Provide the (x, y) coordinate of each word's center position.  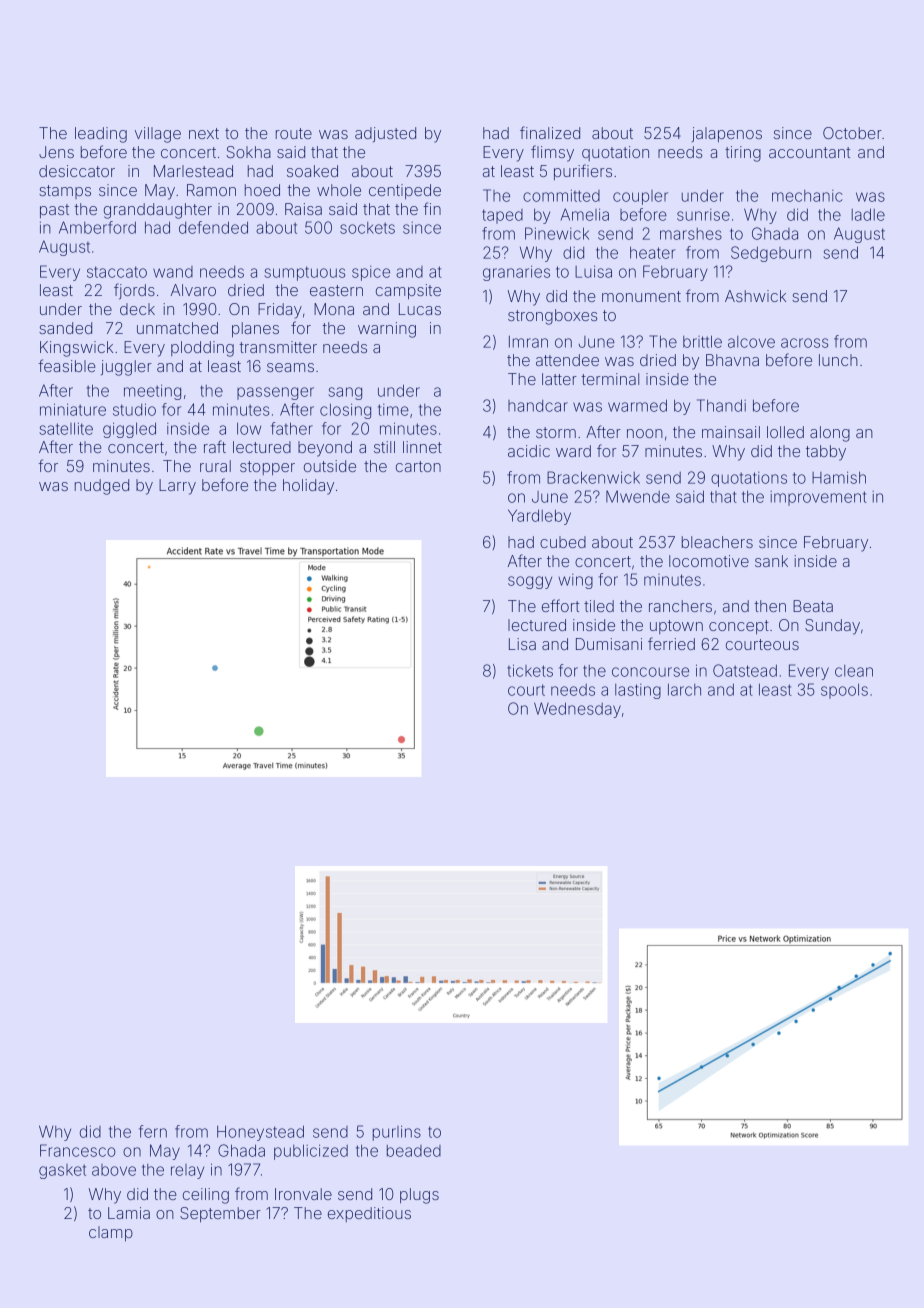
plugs (419, 1196)
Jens (56, 152)
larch (684, 690)
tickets (530, 670)
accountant (809, 152)
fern (153, 1131)
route (294, 133)
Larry (177, 487)
